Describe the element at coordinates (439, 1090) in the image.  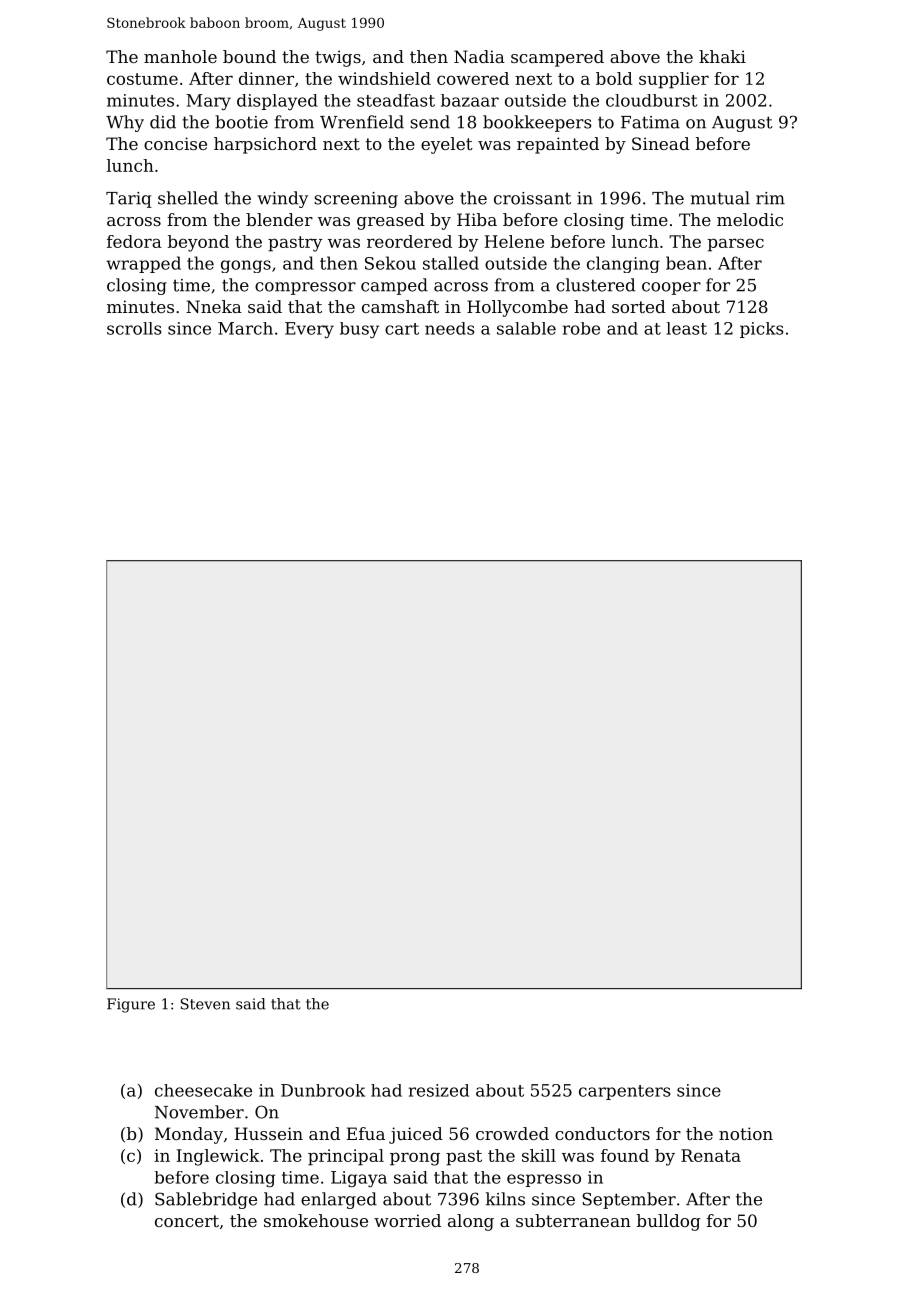
I see `resized` at that location.
